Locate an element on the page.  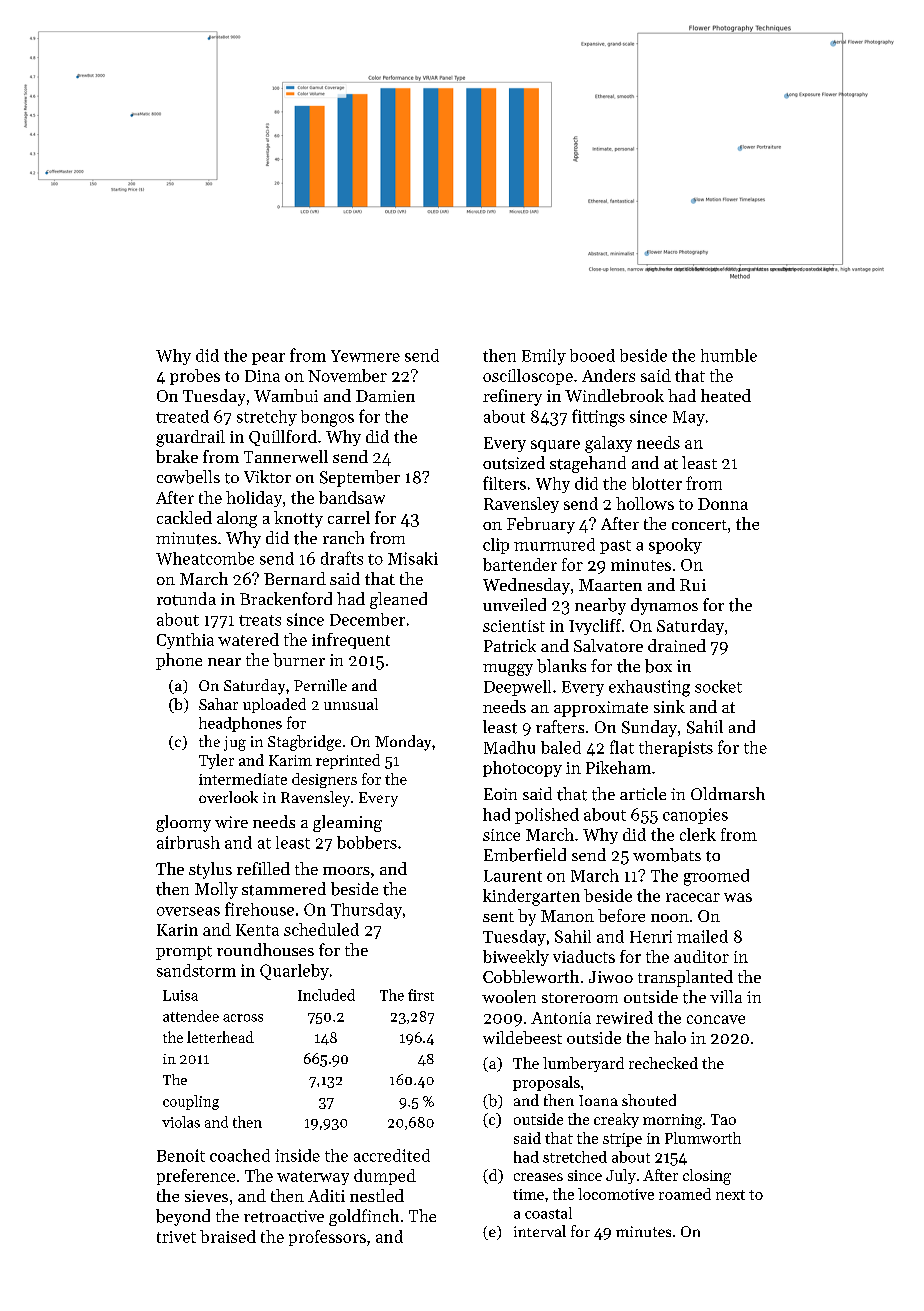
oscilloscope is located at coordinates (528, 377).
